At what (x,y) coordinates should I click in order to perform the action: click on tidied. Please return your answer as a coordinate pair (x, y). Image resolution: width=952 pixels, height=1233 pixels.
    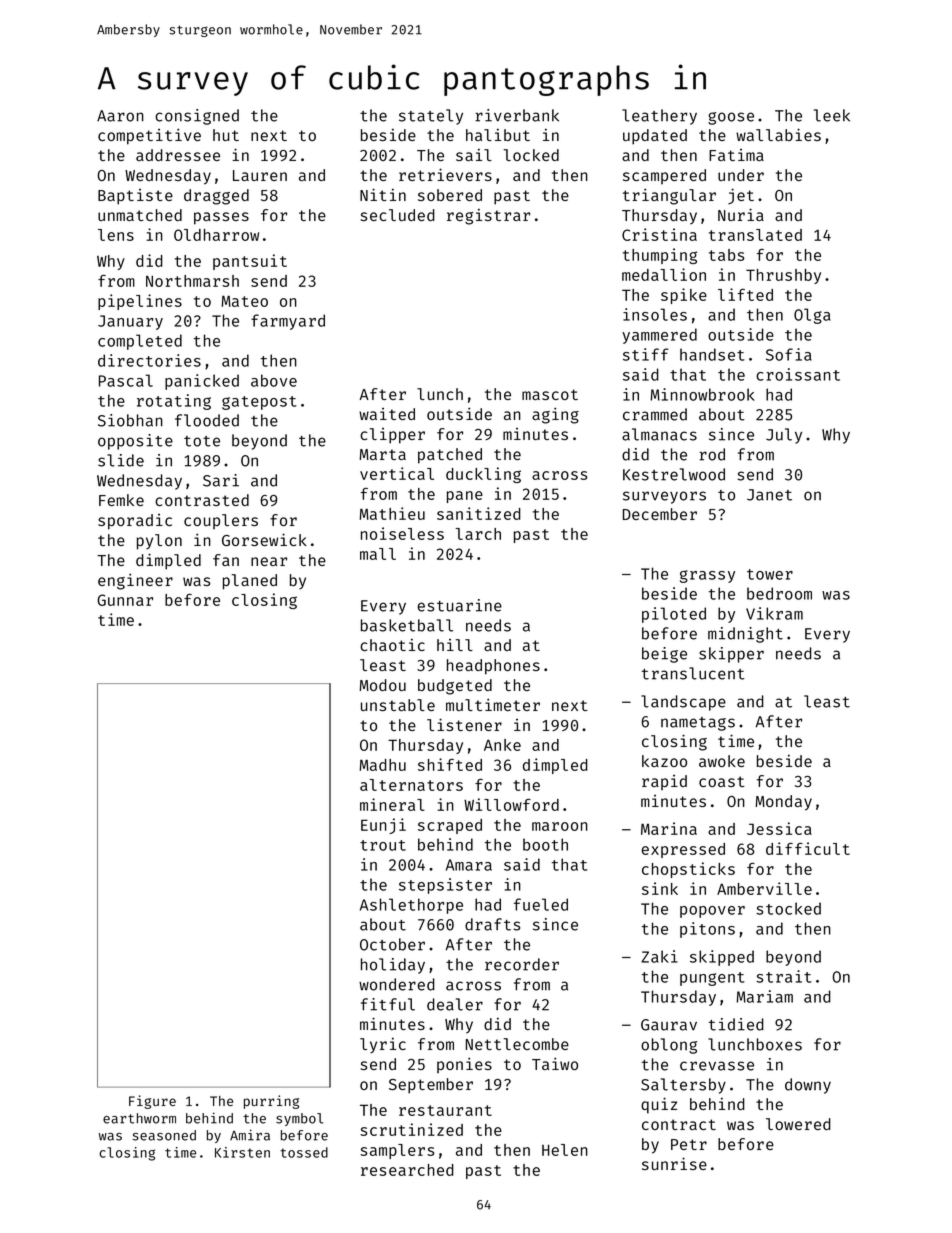
    Looking at the image, I should click on (736, 1024).
